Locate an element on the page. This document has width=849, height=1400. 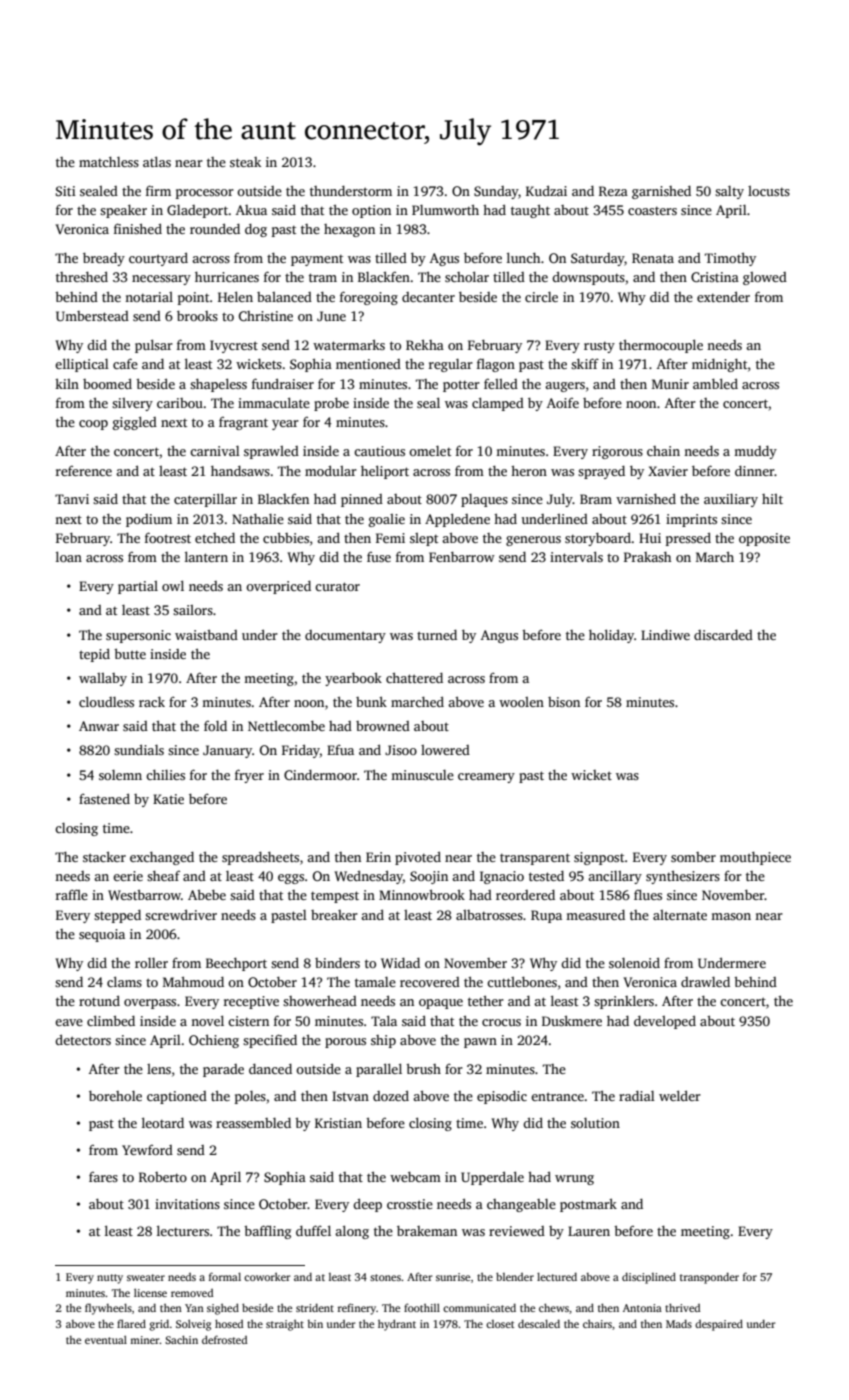
garnished is located at coordinates (661, 192).
